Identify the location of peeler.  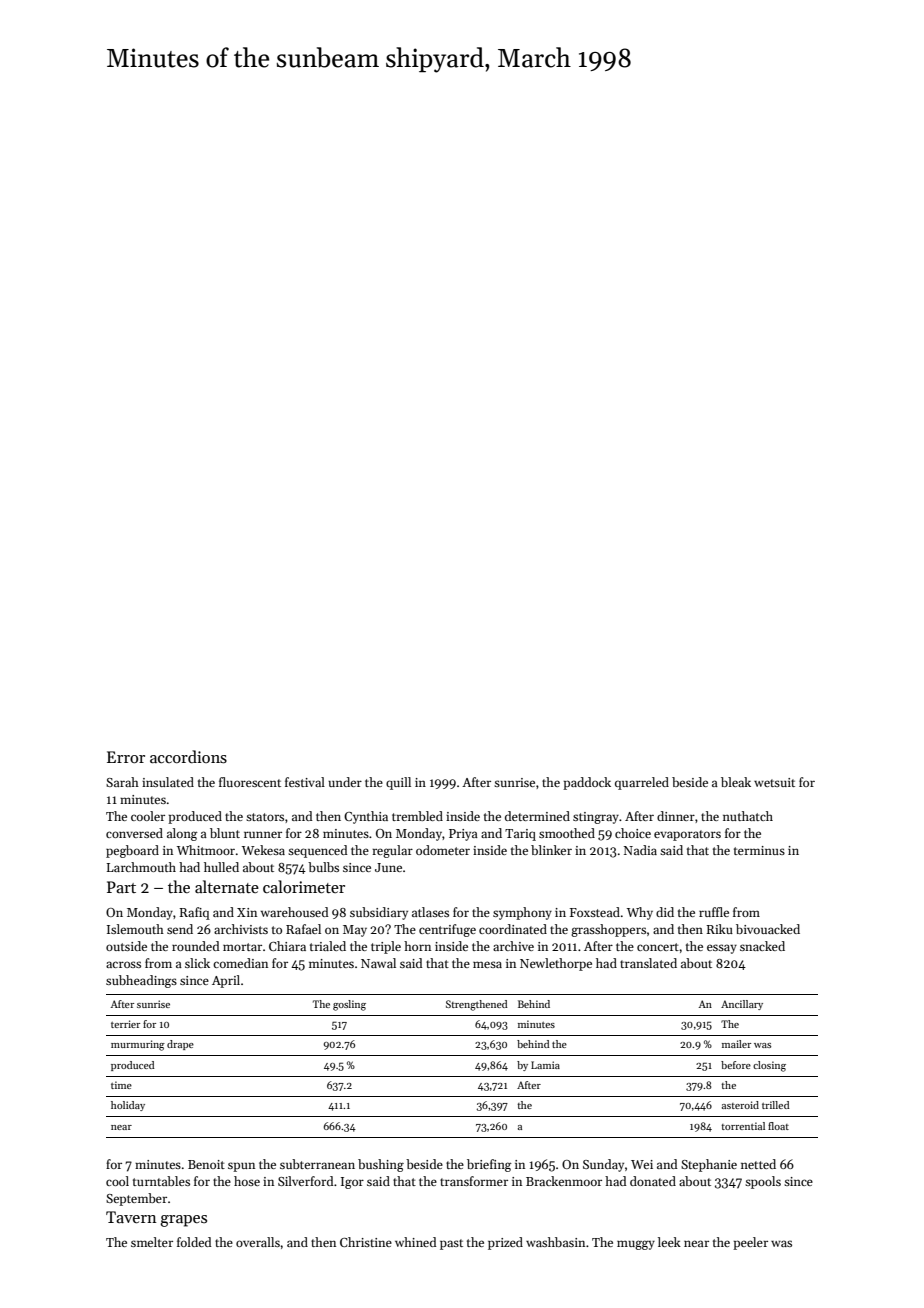
(750, 1243).
